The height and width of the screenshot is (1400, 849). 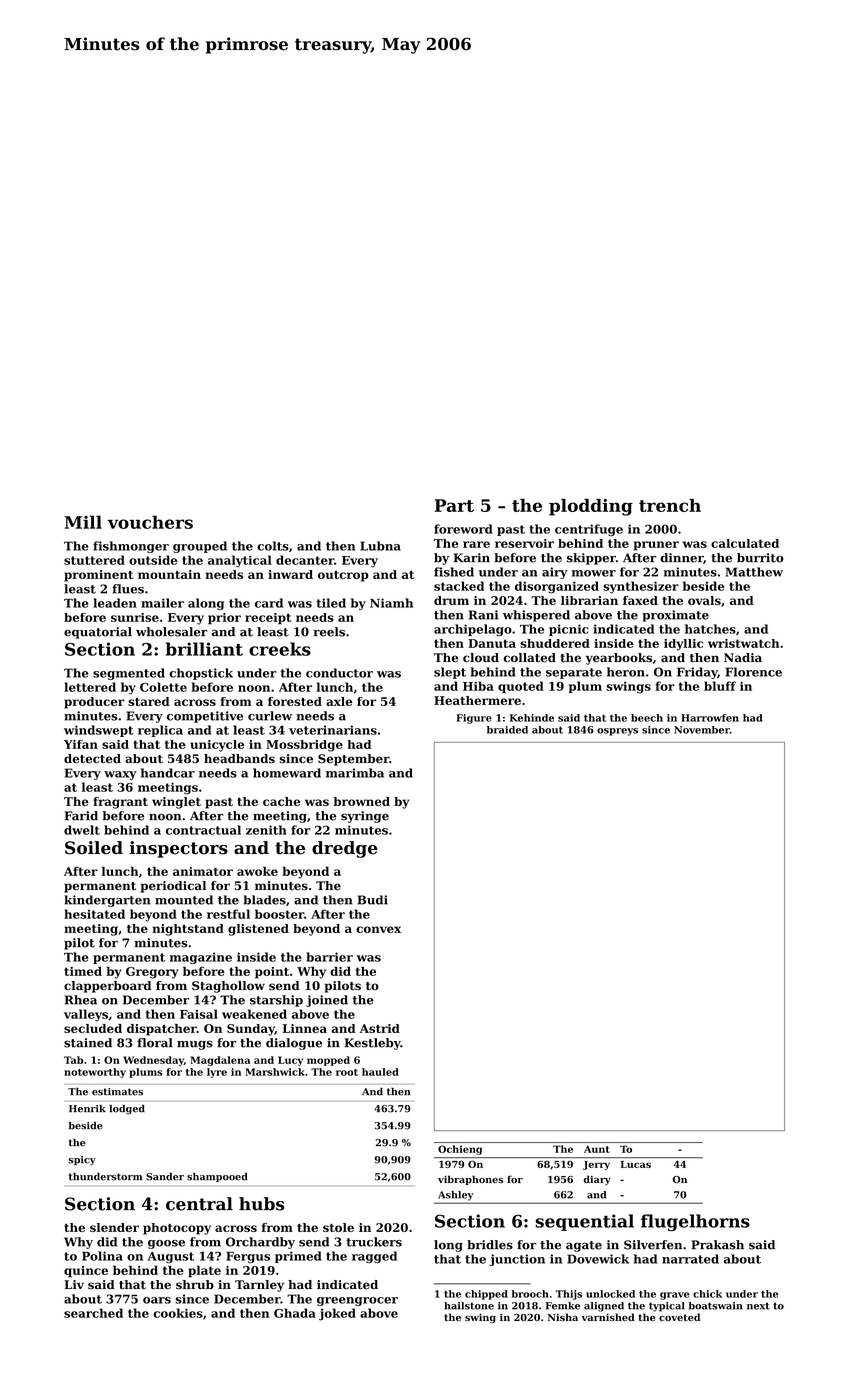 What do you see at coordinates (150, 522) in the screenshot?
I see `vouchers` at bounding box center [150, 522].
